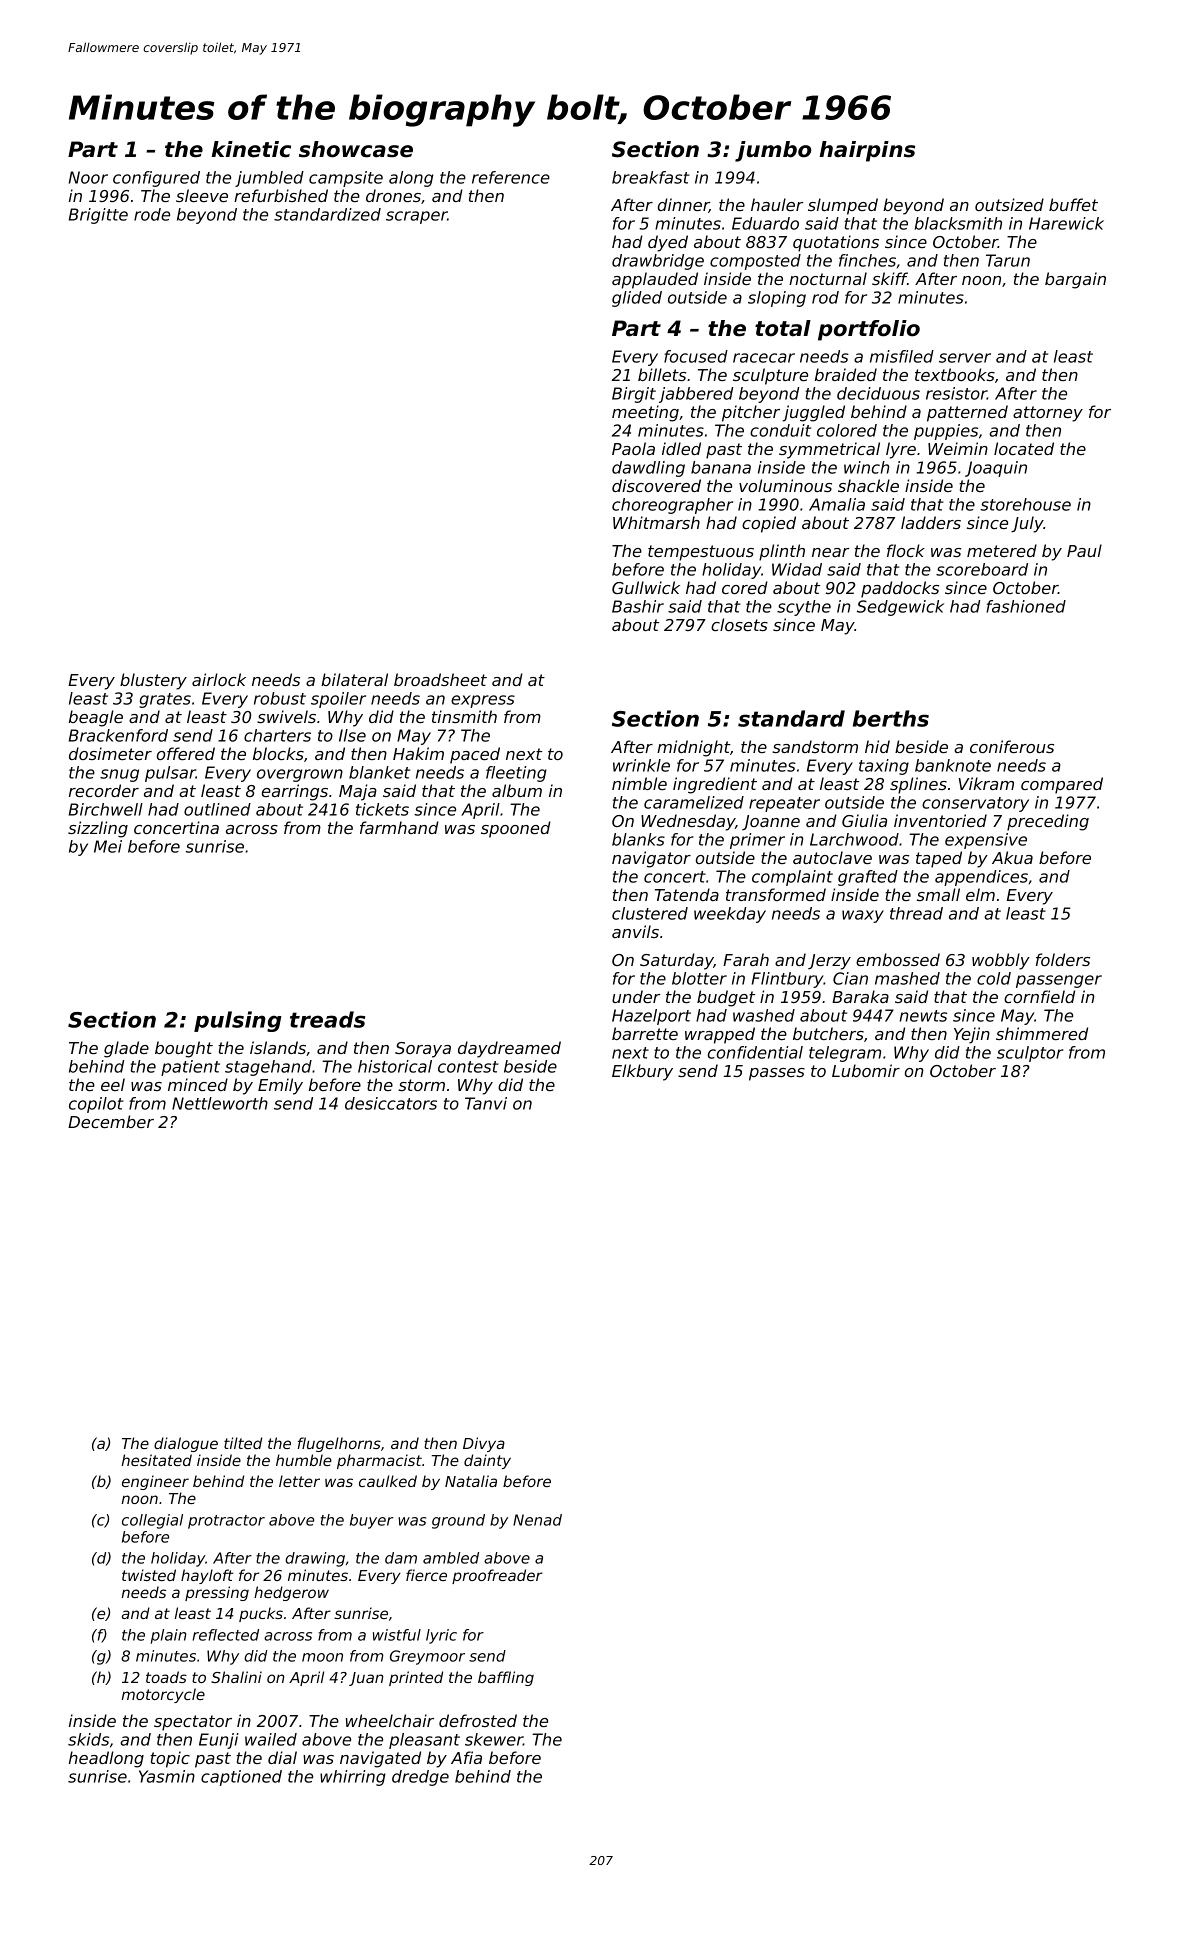  Describe the element at coordinates (484, 1444) in the screenshot. I see `Divya` at that location.
